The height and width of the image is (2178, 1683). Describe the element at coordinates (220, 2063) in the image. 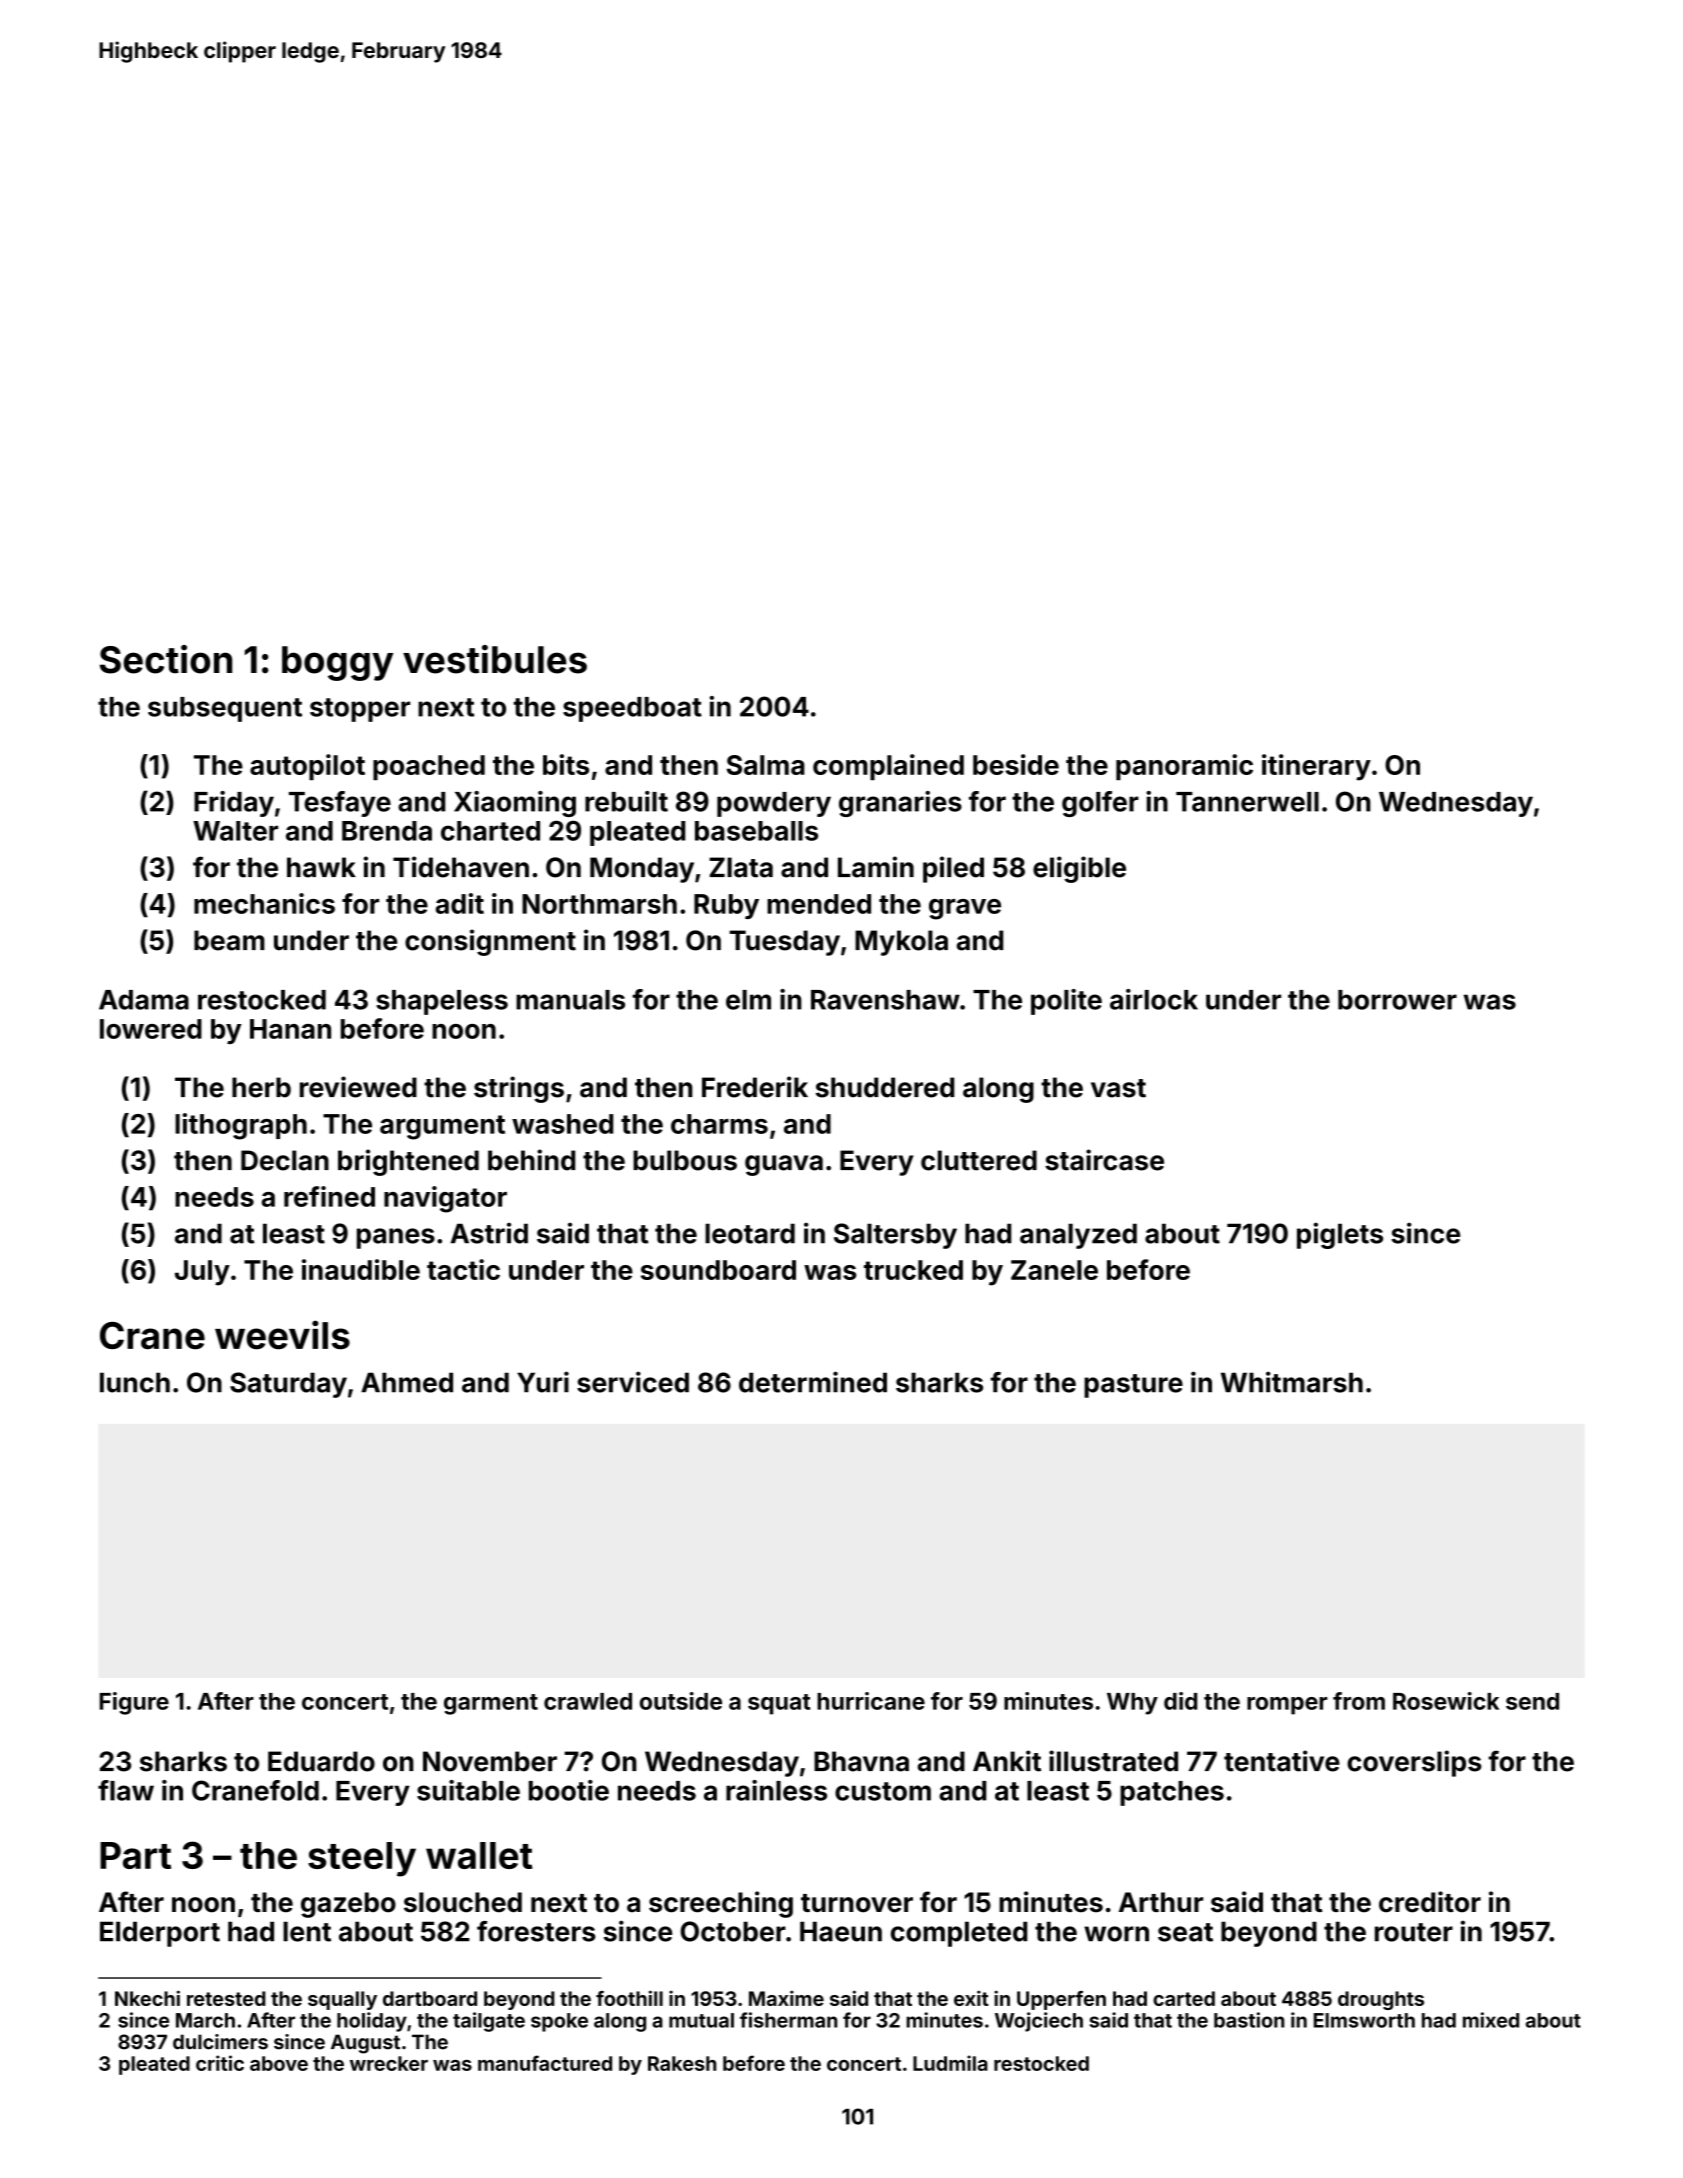

I see `critic` at that location.
